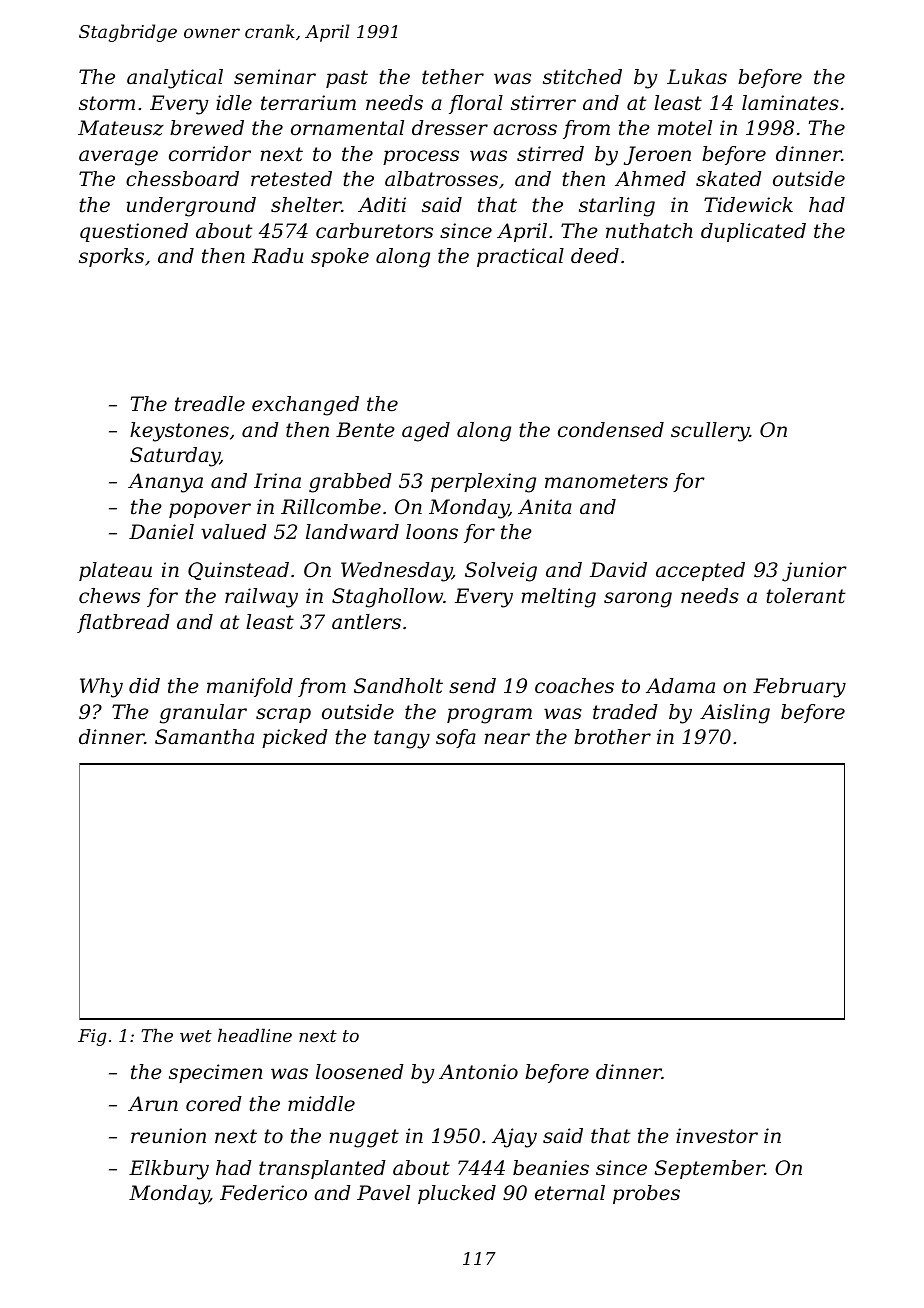  What do you see at coordinates (697, 77) in the document?
I see `Lukas` at bounding box center [697, 77].
